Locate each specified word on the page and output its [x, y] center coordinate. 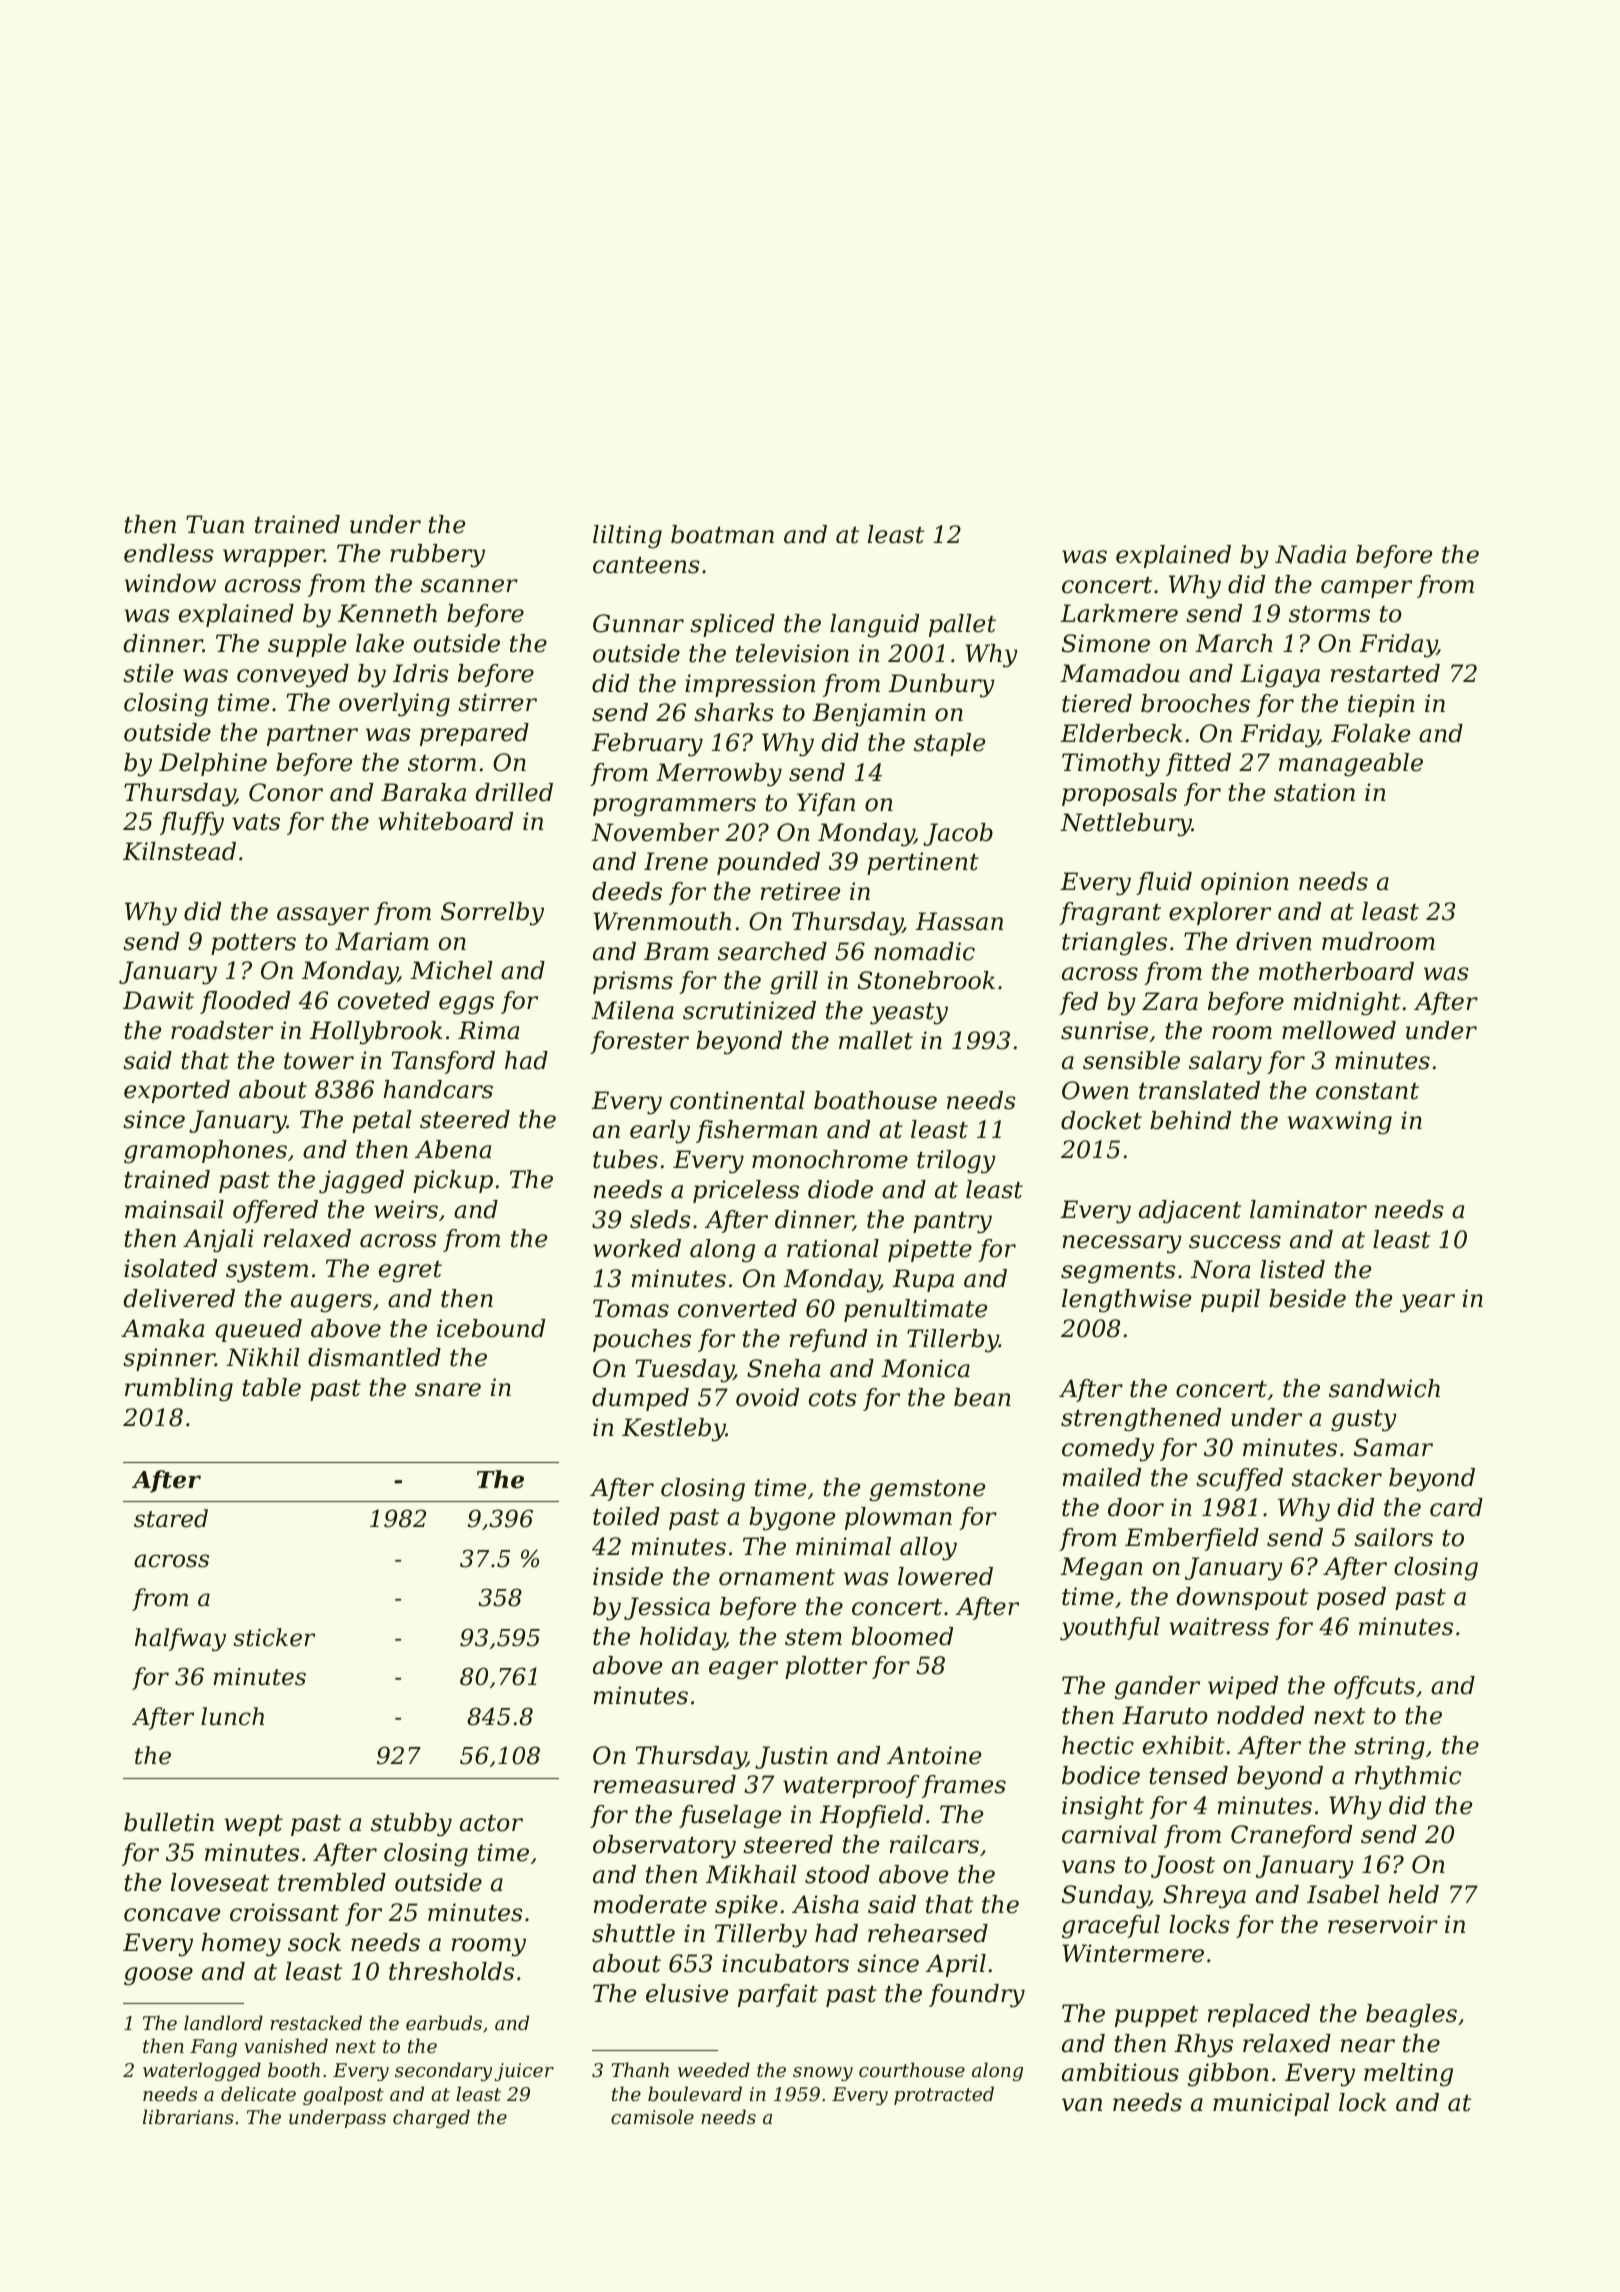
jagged [361, 1182]
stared [171, 1518]
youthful [1110, 1629]
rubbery [437, 556]
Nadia [1310, 554]
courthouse [912, 2069]
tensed [1188, 1775]
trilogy [956, 1162]
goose [158, 1976]
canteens [646, 565]
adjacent [1190, 1212]
